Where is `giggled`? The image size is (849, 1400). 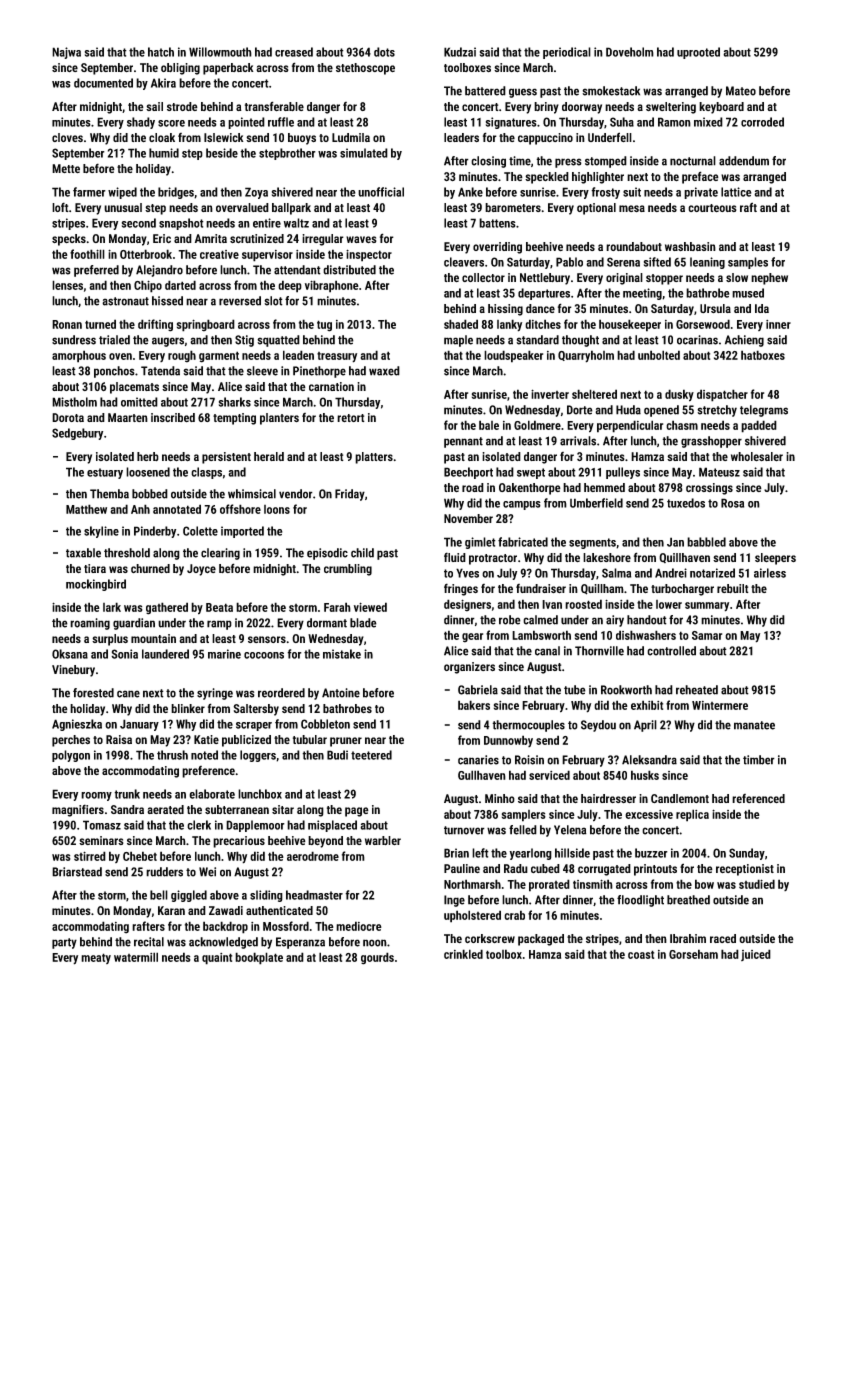
giggled is located at coordinates (189, 896).
